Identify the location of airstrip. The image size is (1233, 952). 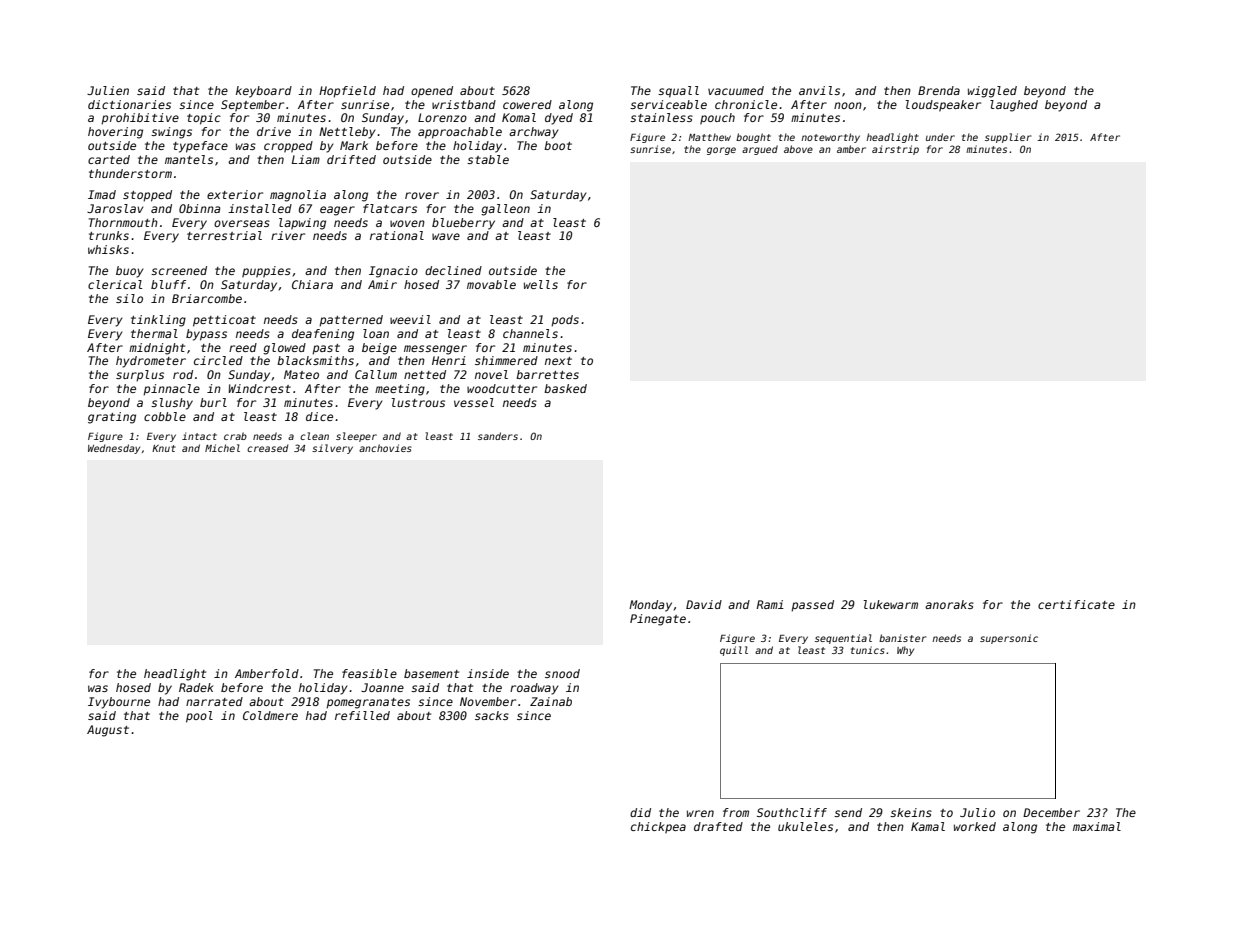
(895, 150).
